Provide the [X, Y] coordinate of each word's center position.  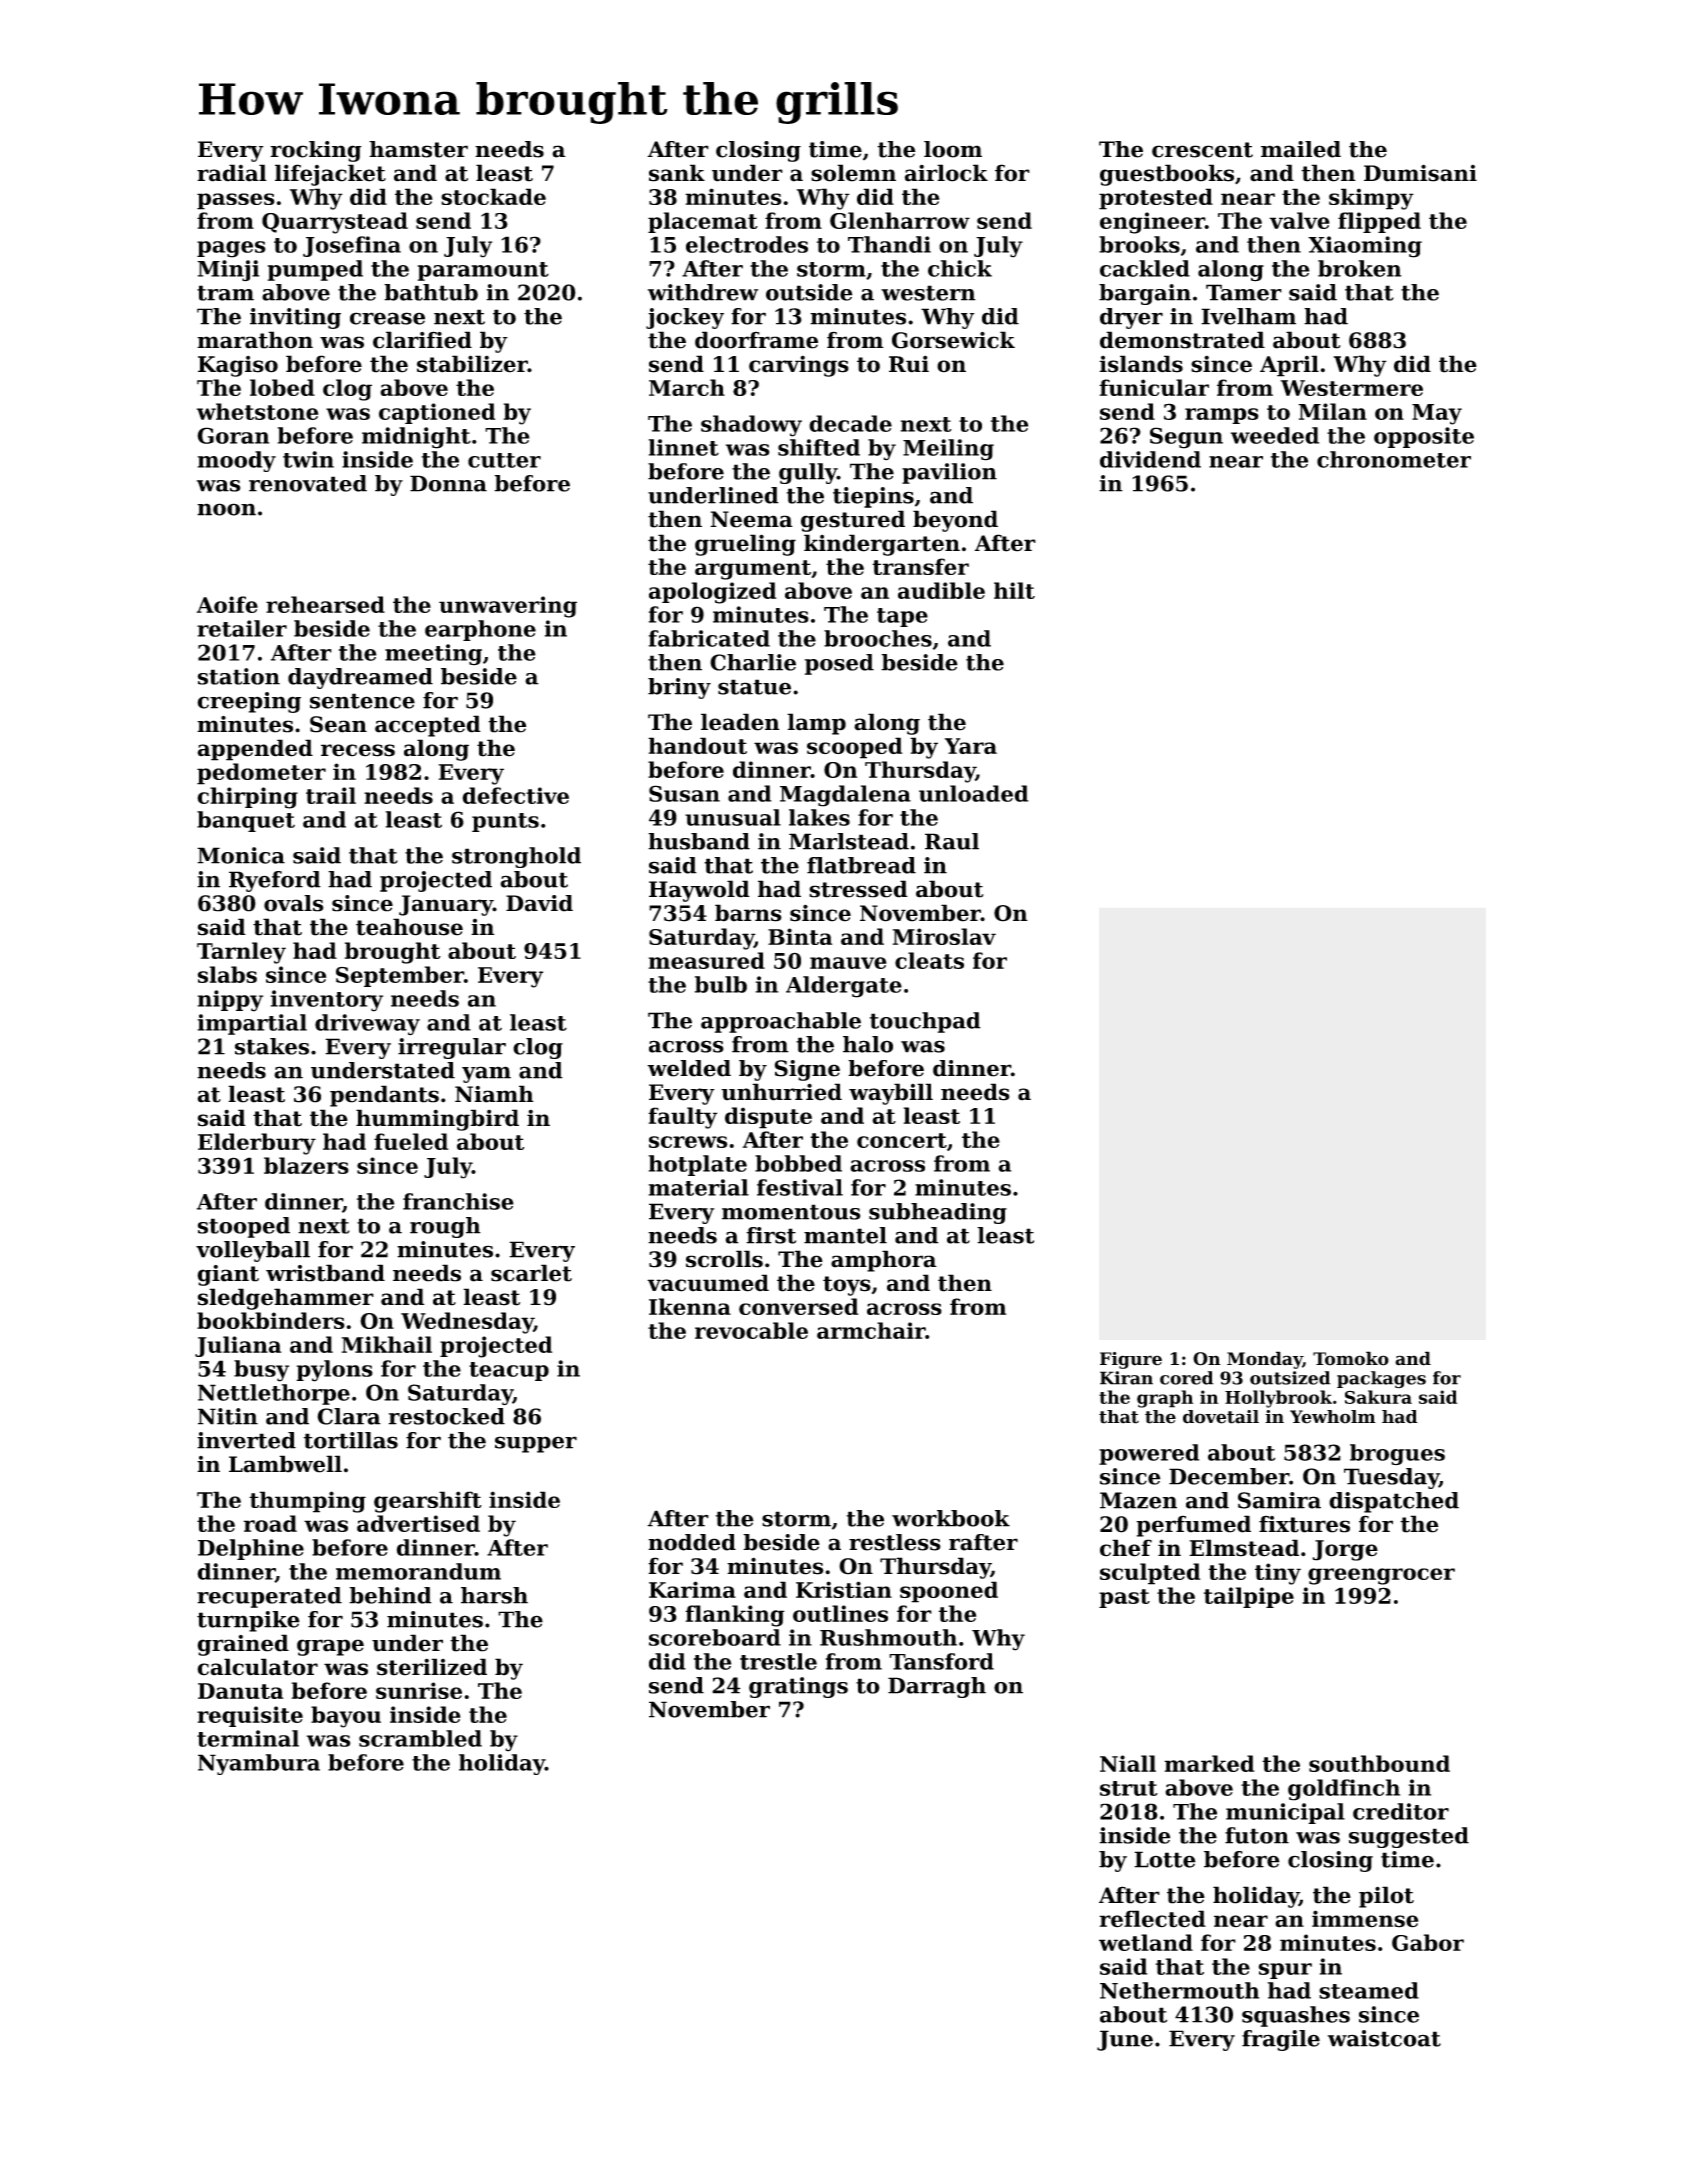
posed [839, 664]
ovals [294, 903]
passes [236, 201]
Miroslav [944, 936]
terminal [248, 1738]
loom [953, 149]
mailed [1301, 149]
